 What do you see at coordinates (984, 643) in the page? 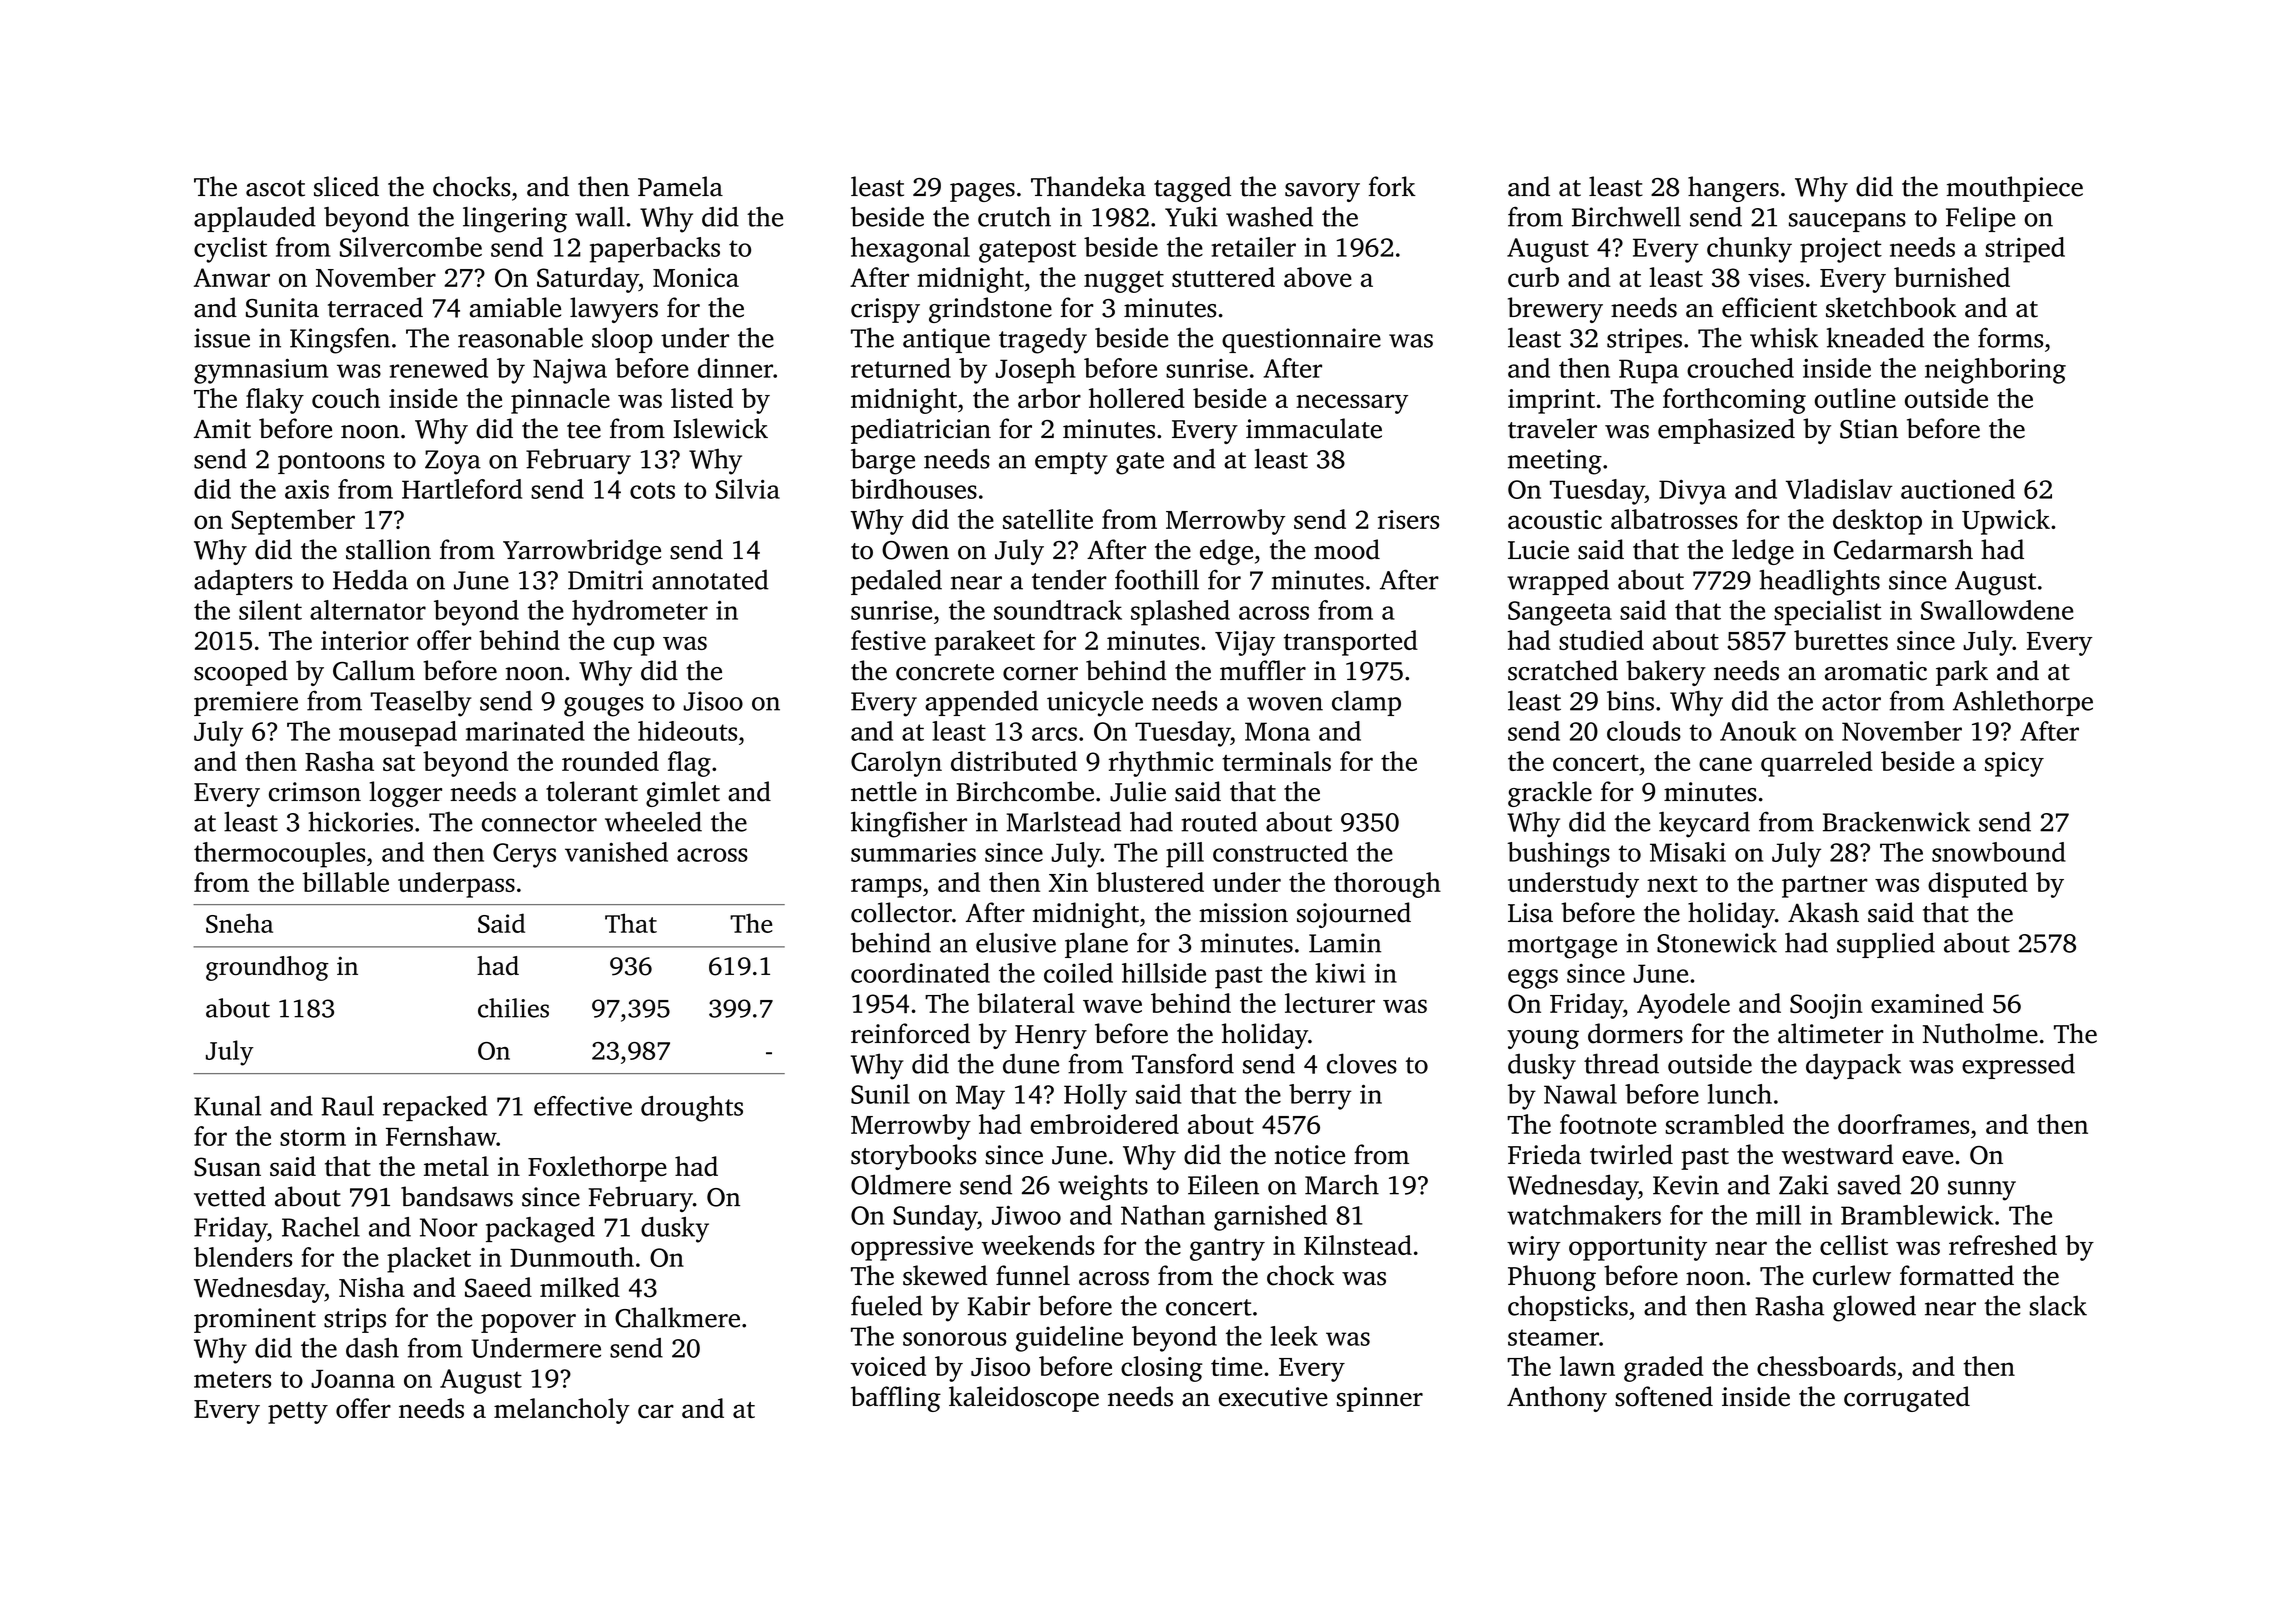
I see `parakeet` at bounding box center [984, 643].
